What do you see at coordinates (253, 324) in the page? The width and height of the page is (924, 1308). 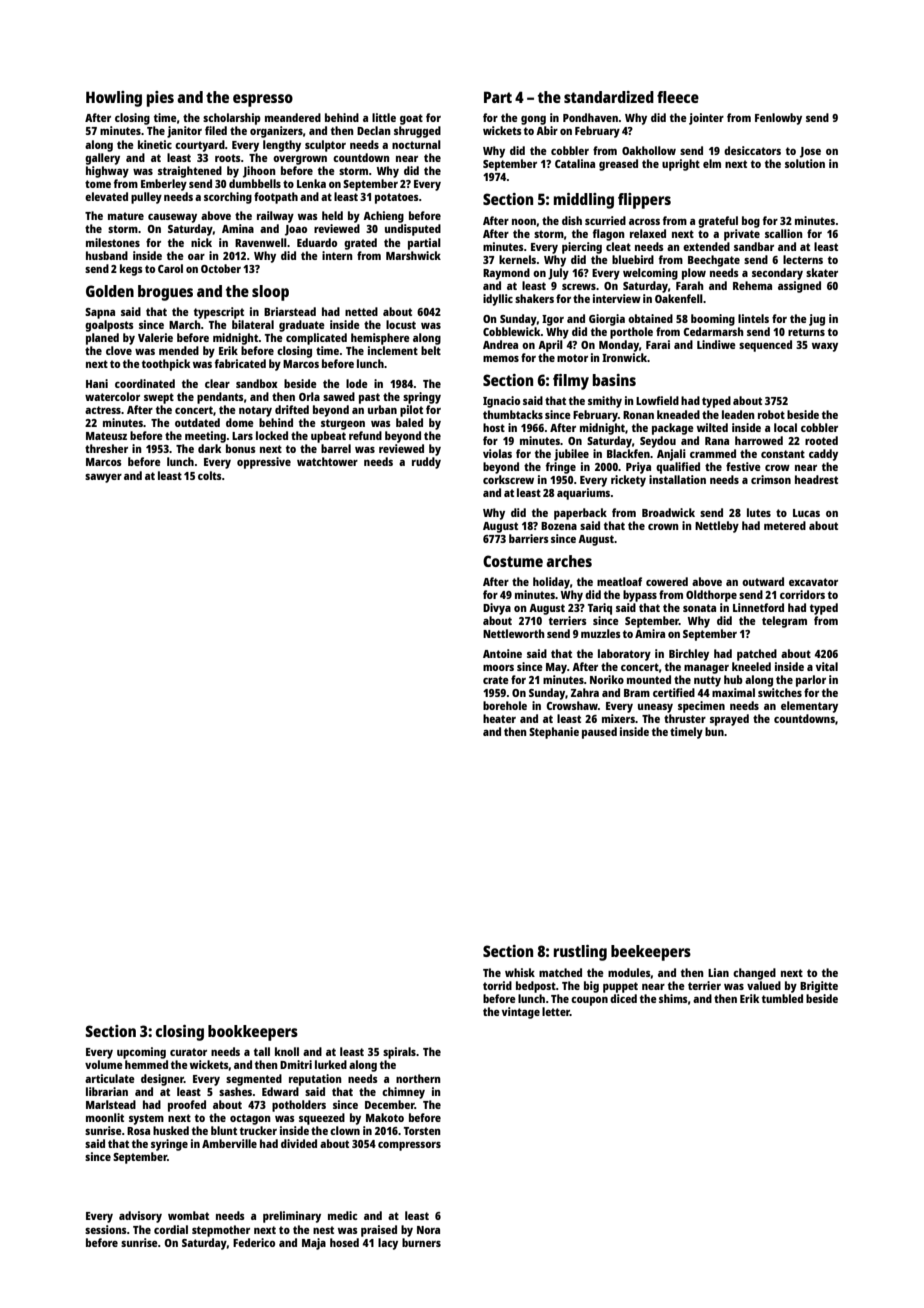 I see `bilateral` at bounding box center [253, 324].
